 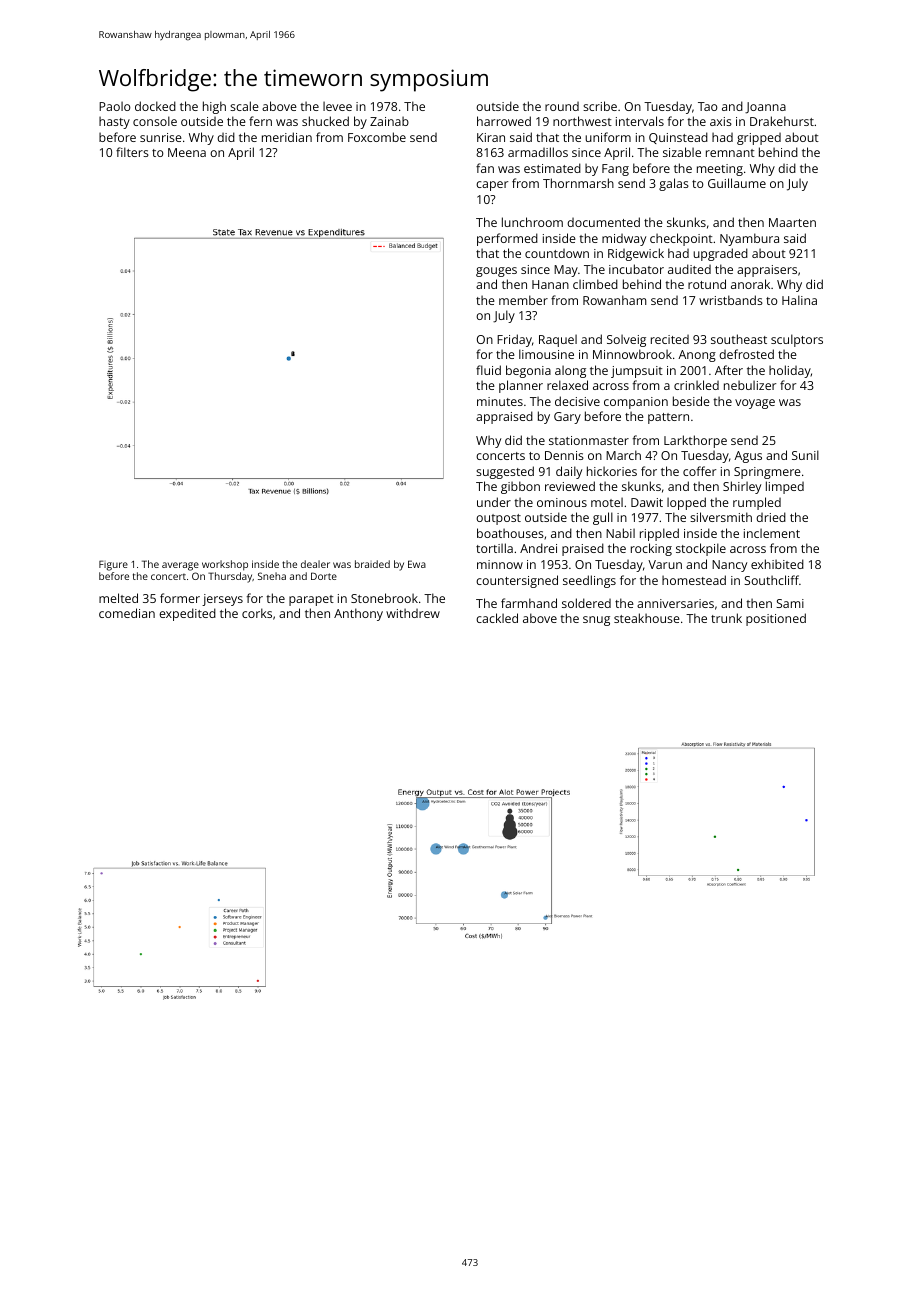 I want to click on Larkthorpe, so click(x=695, y=441).
